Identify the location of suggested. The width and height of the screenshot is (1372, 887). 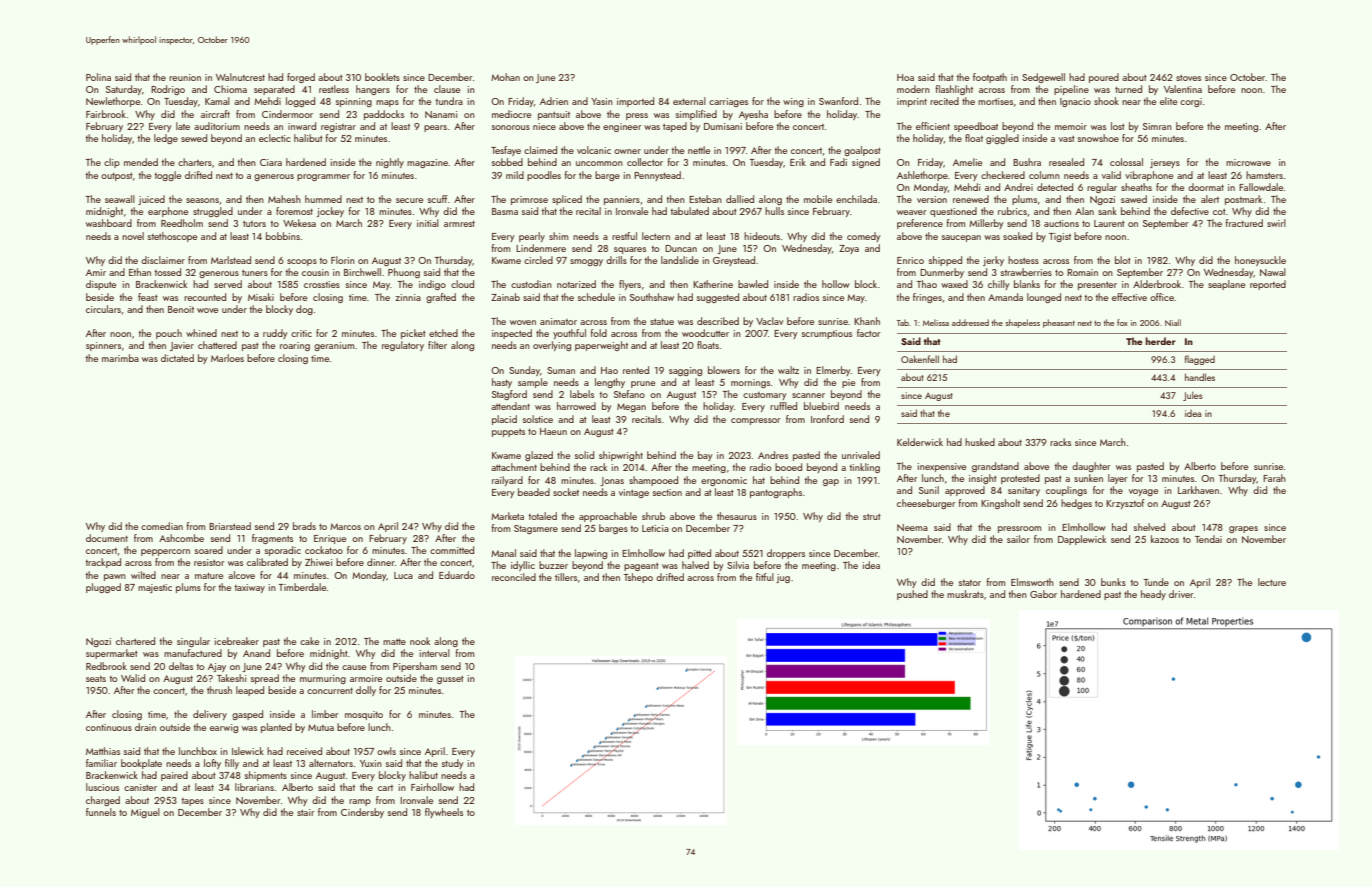
(718, 298).
